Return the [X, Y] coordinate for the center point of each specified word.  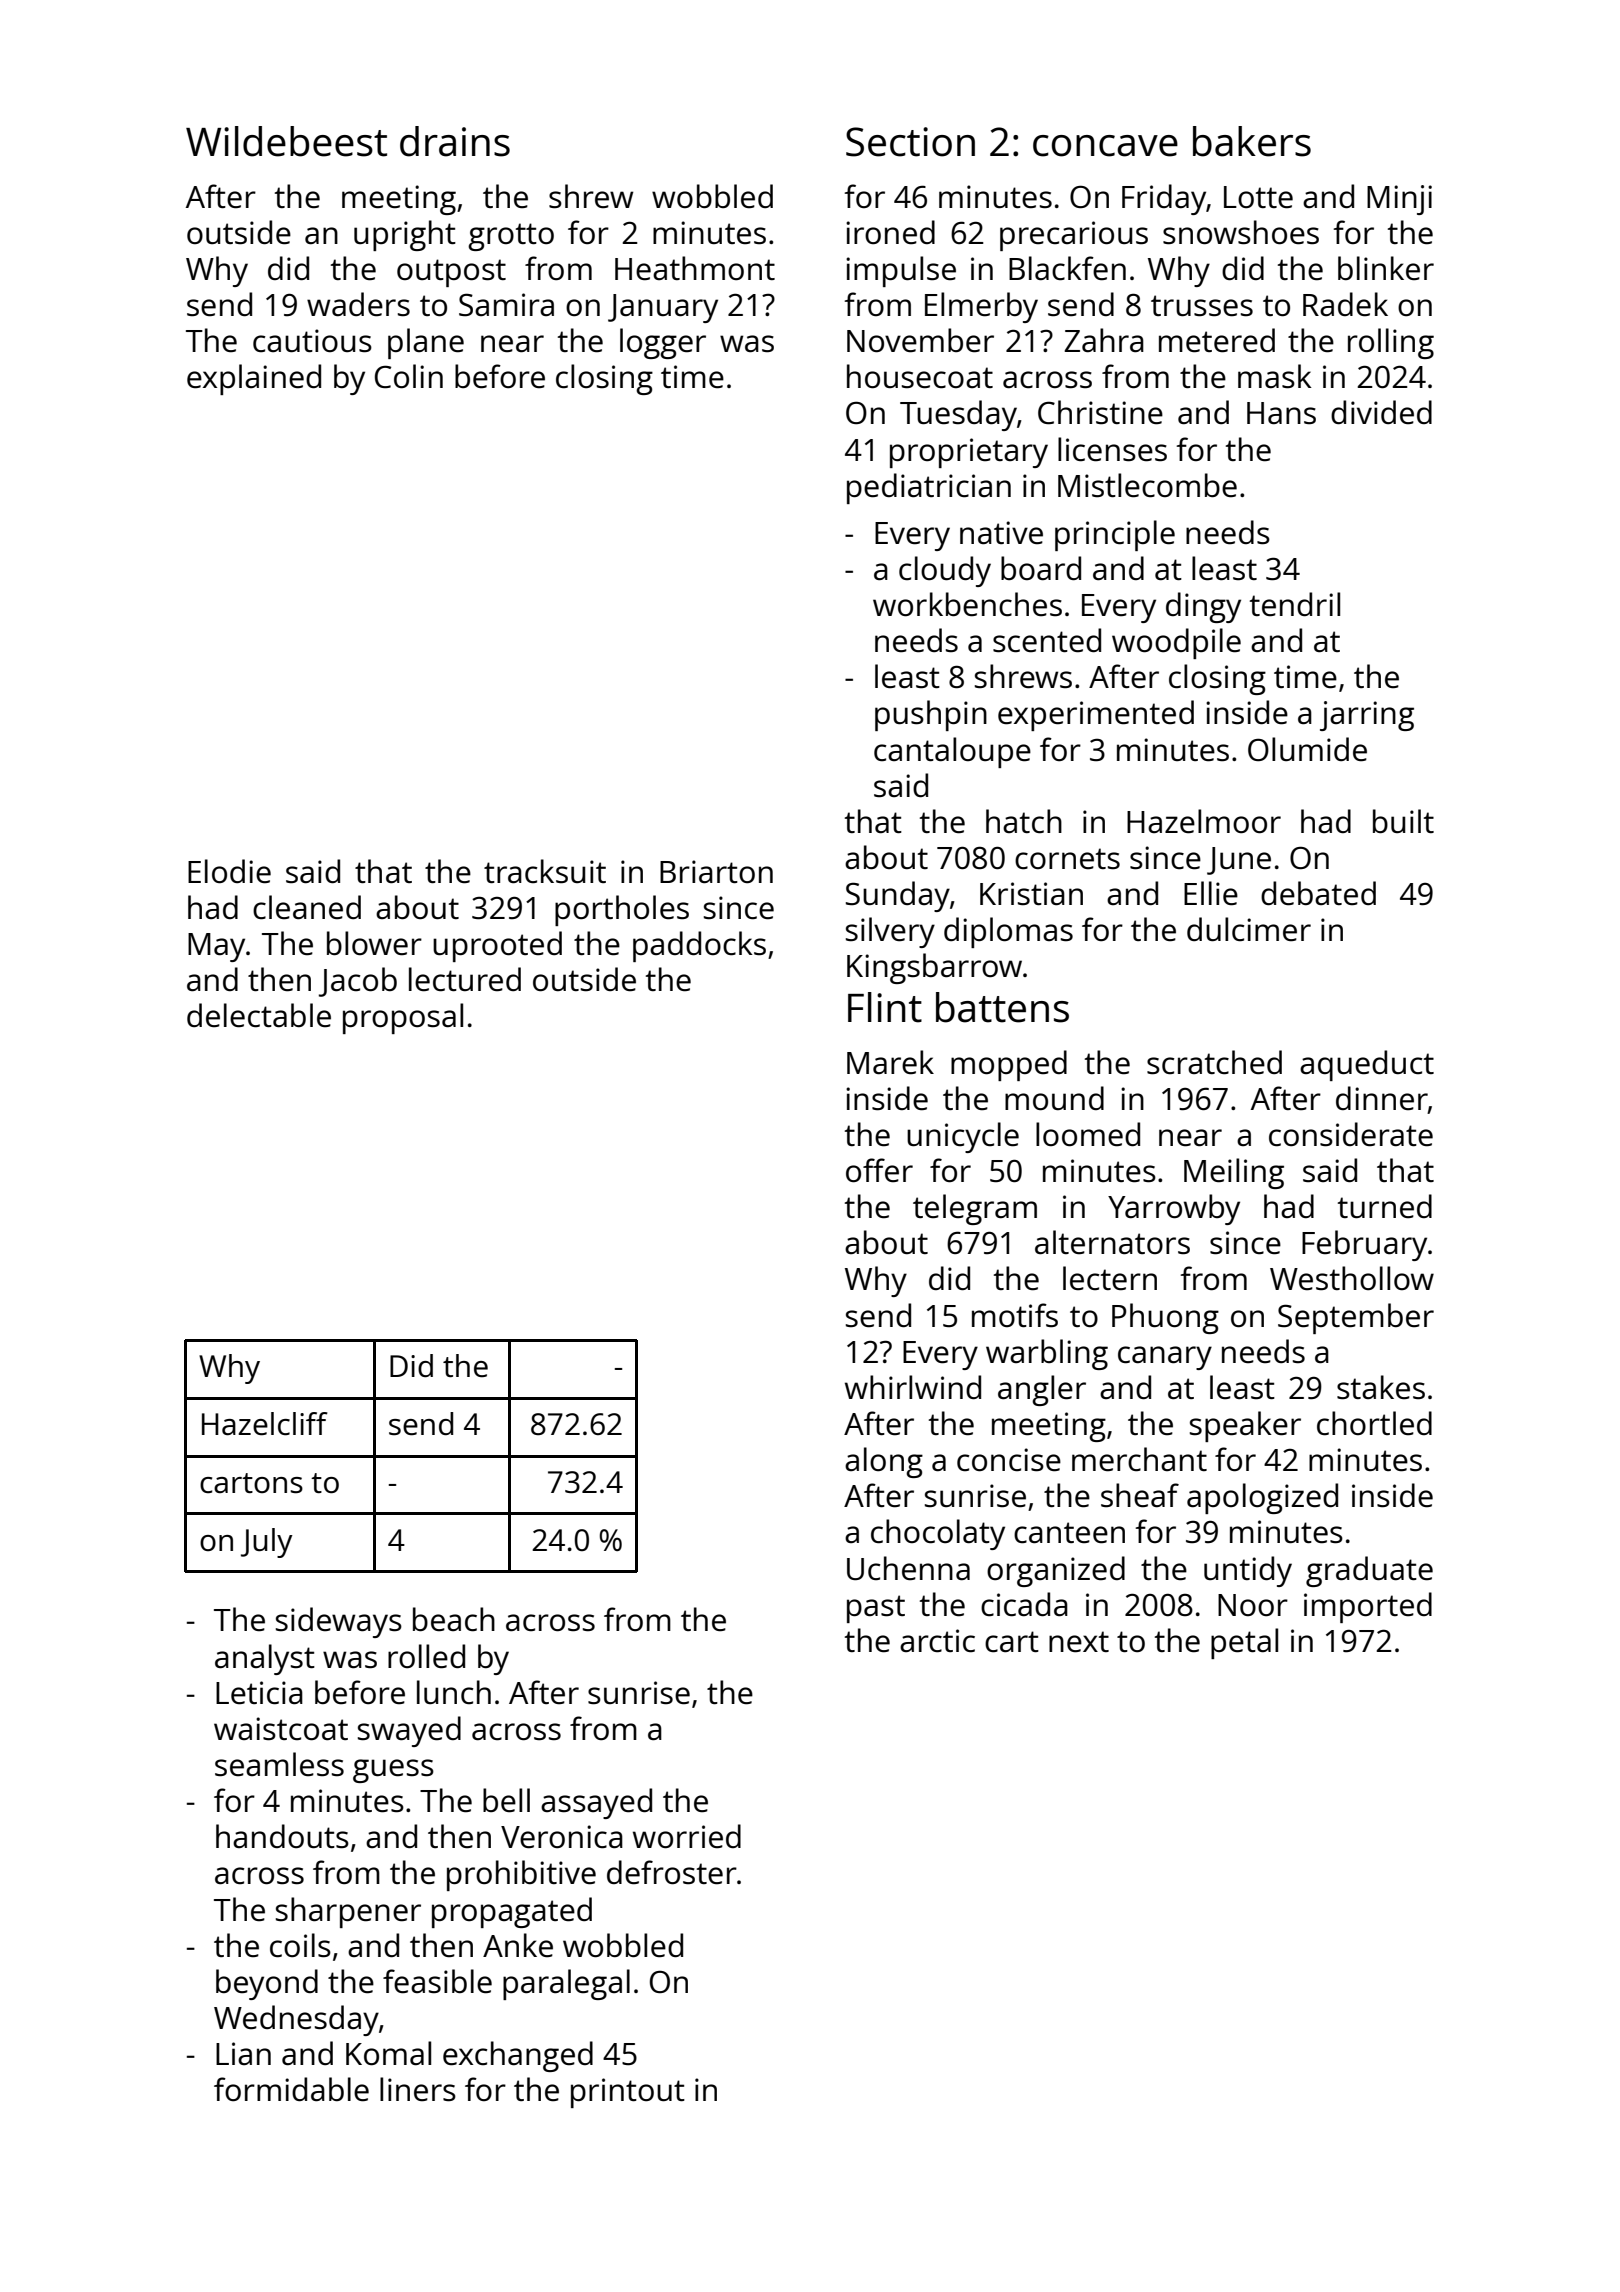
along [884, 1462]
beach [454, 1619]
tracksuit [545, 871]
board [1041, 568]
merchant [1139, 1459]
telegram [975, 1209]
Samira [506, 305]
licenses [1112, 449]
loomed [1088, 1134]
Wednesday [296, 2020]
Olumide [1307, 749]
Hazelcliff [265, 1424]
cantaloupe [952, 752]
